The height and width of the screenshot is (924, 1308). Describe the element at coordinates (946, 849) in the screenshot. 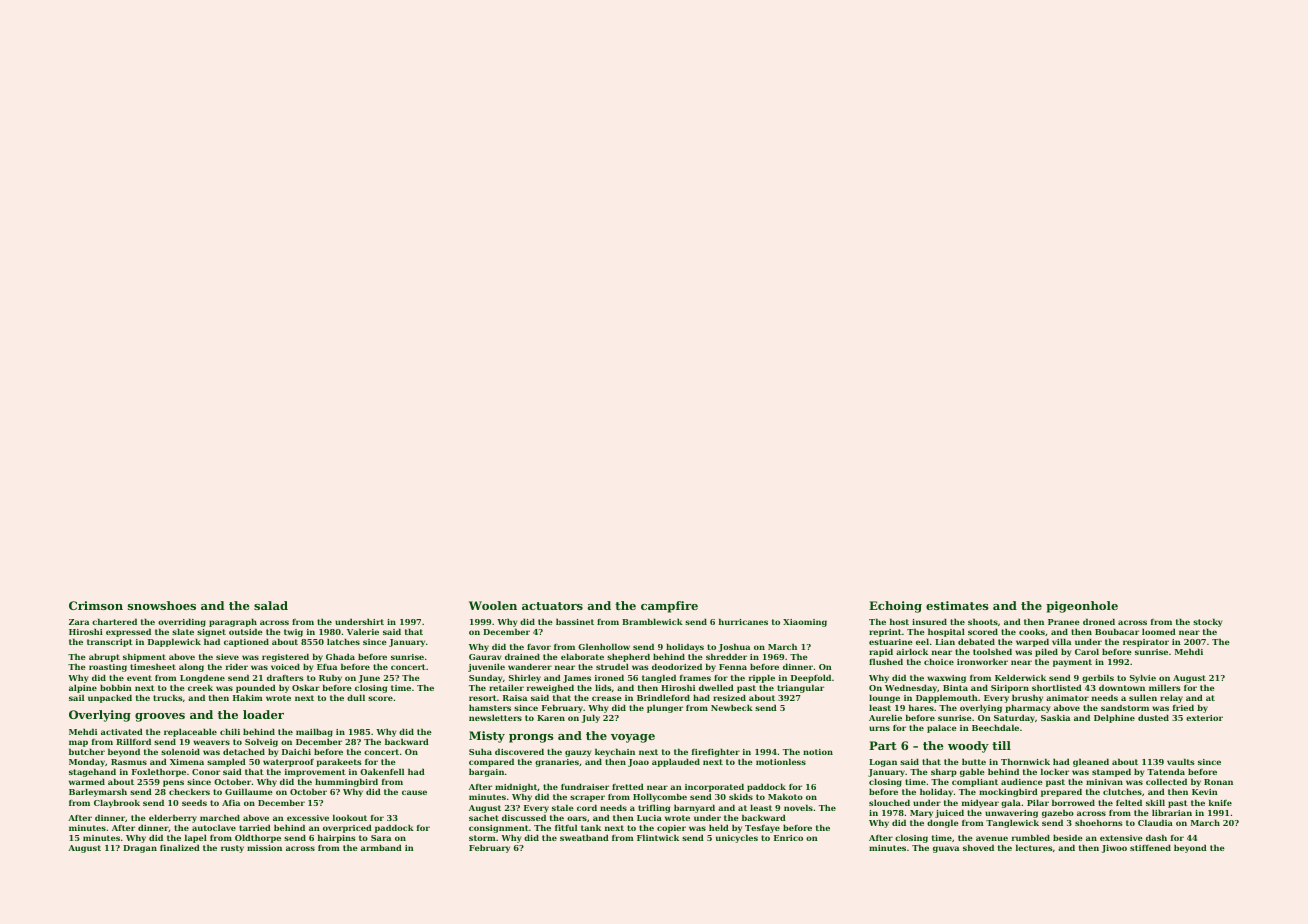

I see `guava` at that location.
